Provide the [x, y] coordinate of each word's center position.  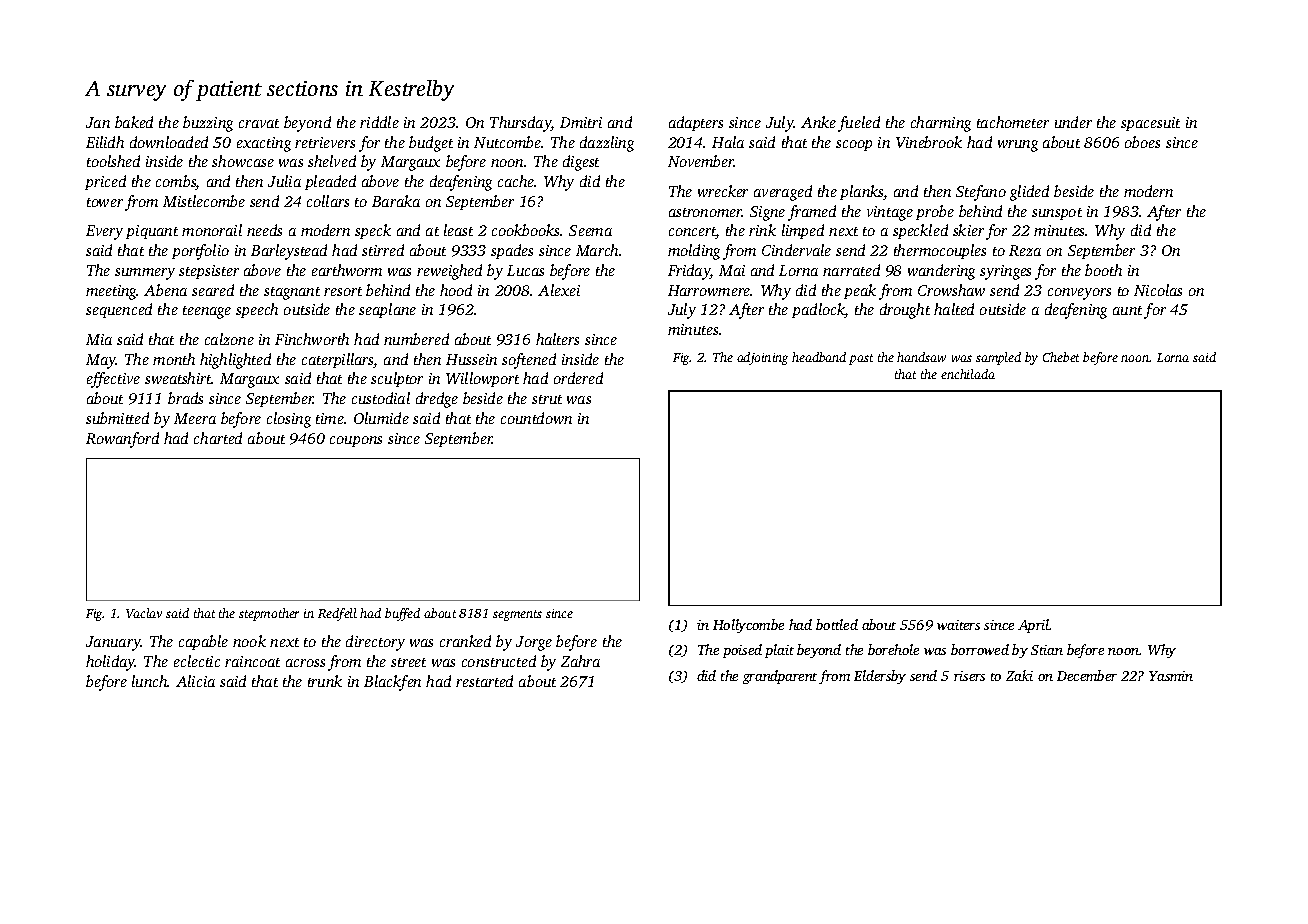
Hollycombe [748, 626]
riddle [379, 122]
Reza [1025, 250]
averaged [783, 193]
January [113, 643]
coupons [356, 441]
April [1034, 626]
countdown [536, 418]
